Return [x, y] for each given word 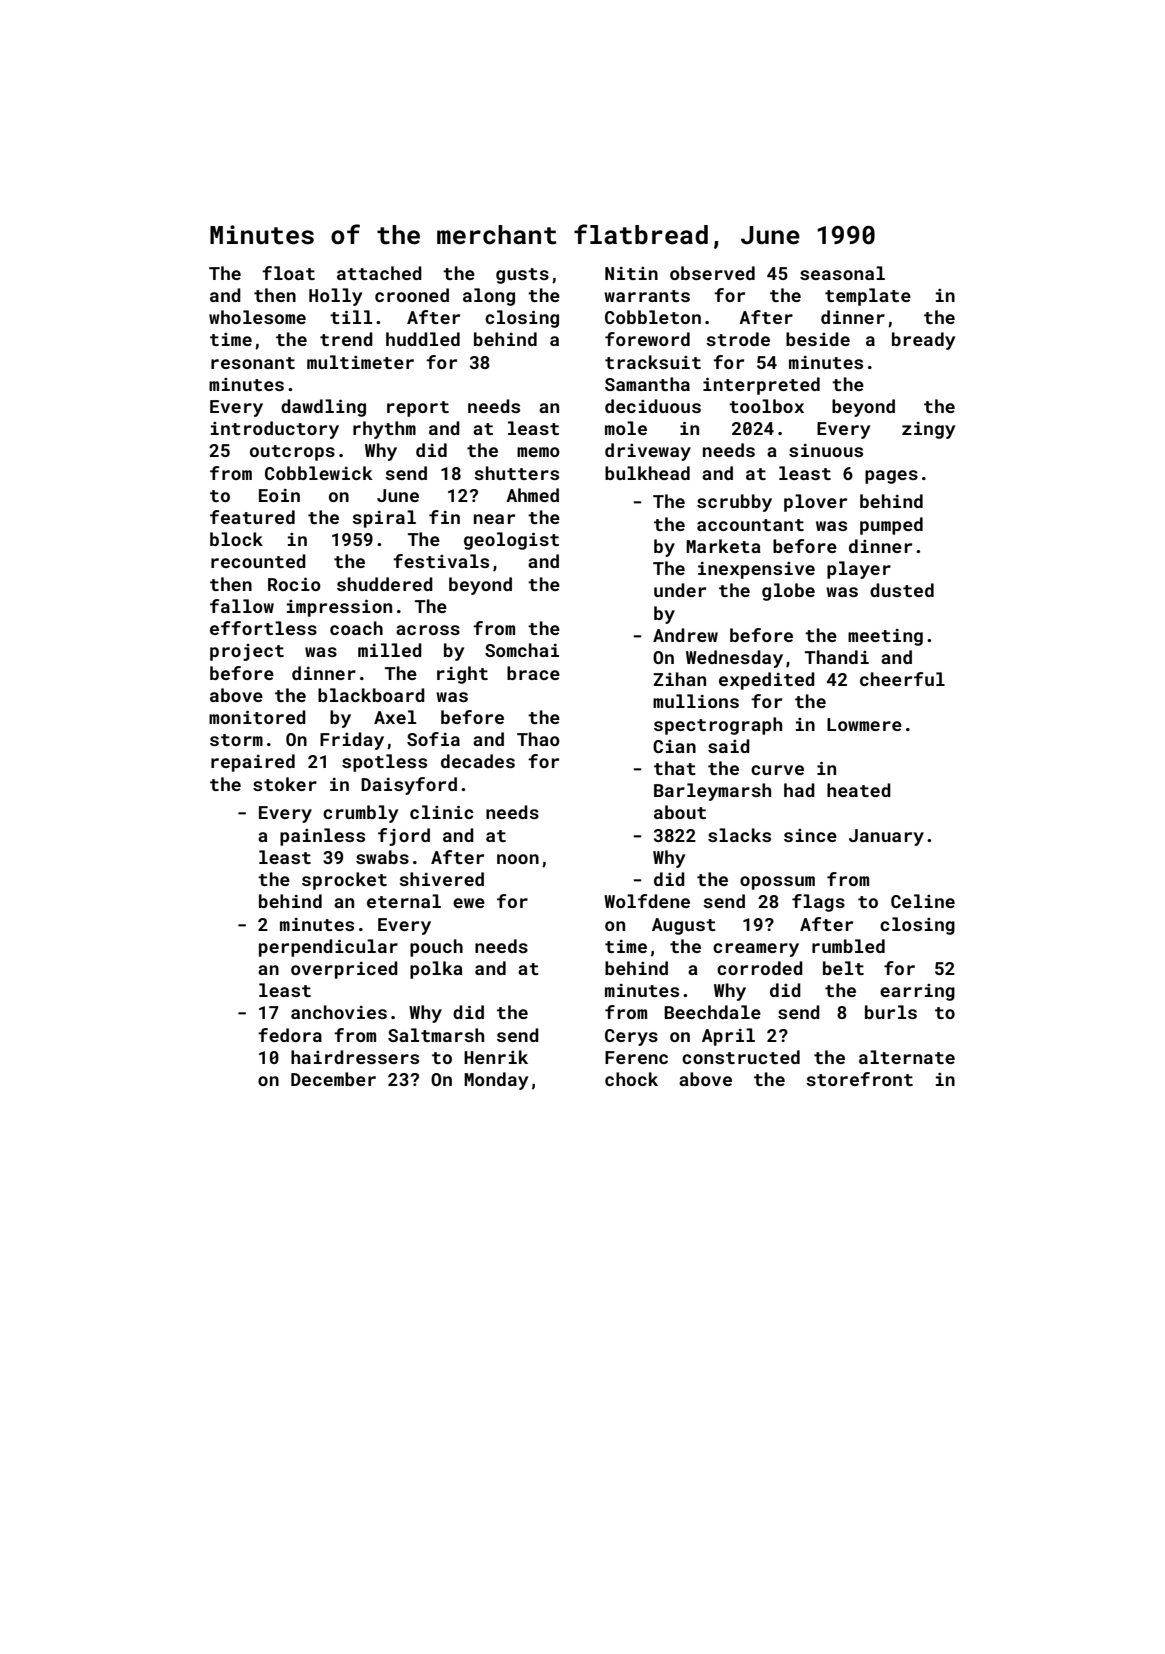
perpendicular [328, 948]
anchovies [339, 1012]
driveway [648, 452]
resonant [253, 363]
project [247, 652]
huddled [423, 339]
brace [533, 673]
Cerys [631, 1037]
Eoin [279, 495]
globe [788, 592]
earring [917, 992]
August [684, 926]
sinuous [826, 450]
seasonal [842, 273]
